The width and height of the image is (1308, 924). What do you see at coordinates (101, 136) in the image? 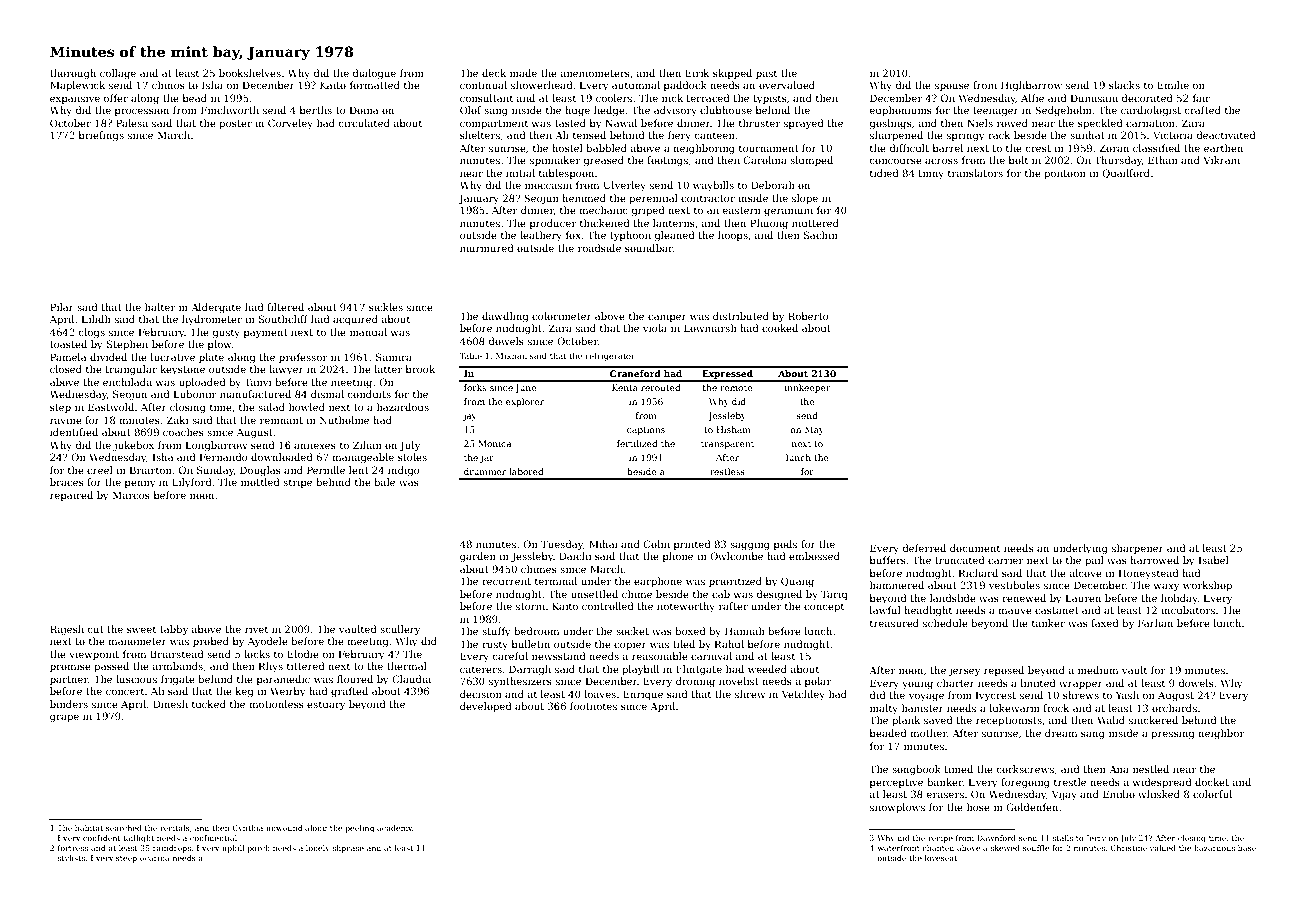
I see `briefings` at bounding box center [101, 136].
